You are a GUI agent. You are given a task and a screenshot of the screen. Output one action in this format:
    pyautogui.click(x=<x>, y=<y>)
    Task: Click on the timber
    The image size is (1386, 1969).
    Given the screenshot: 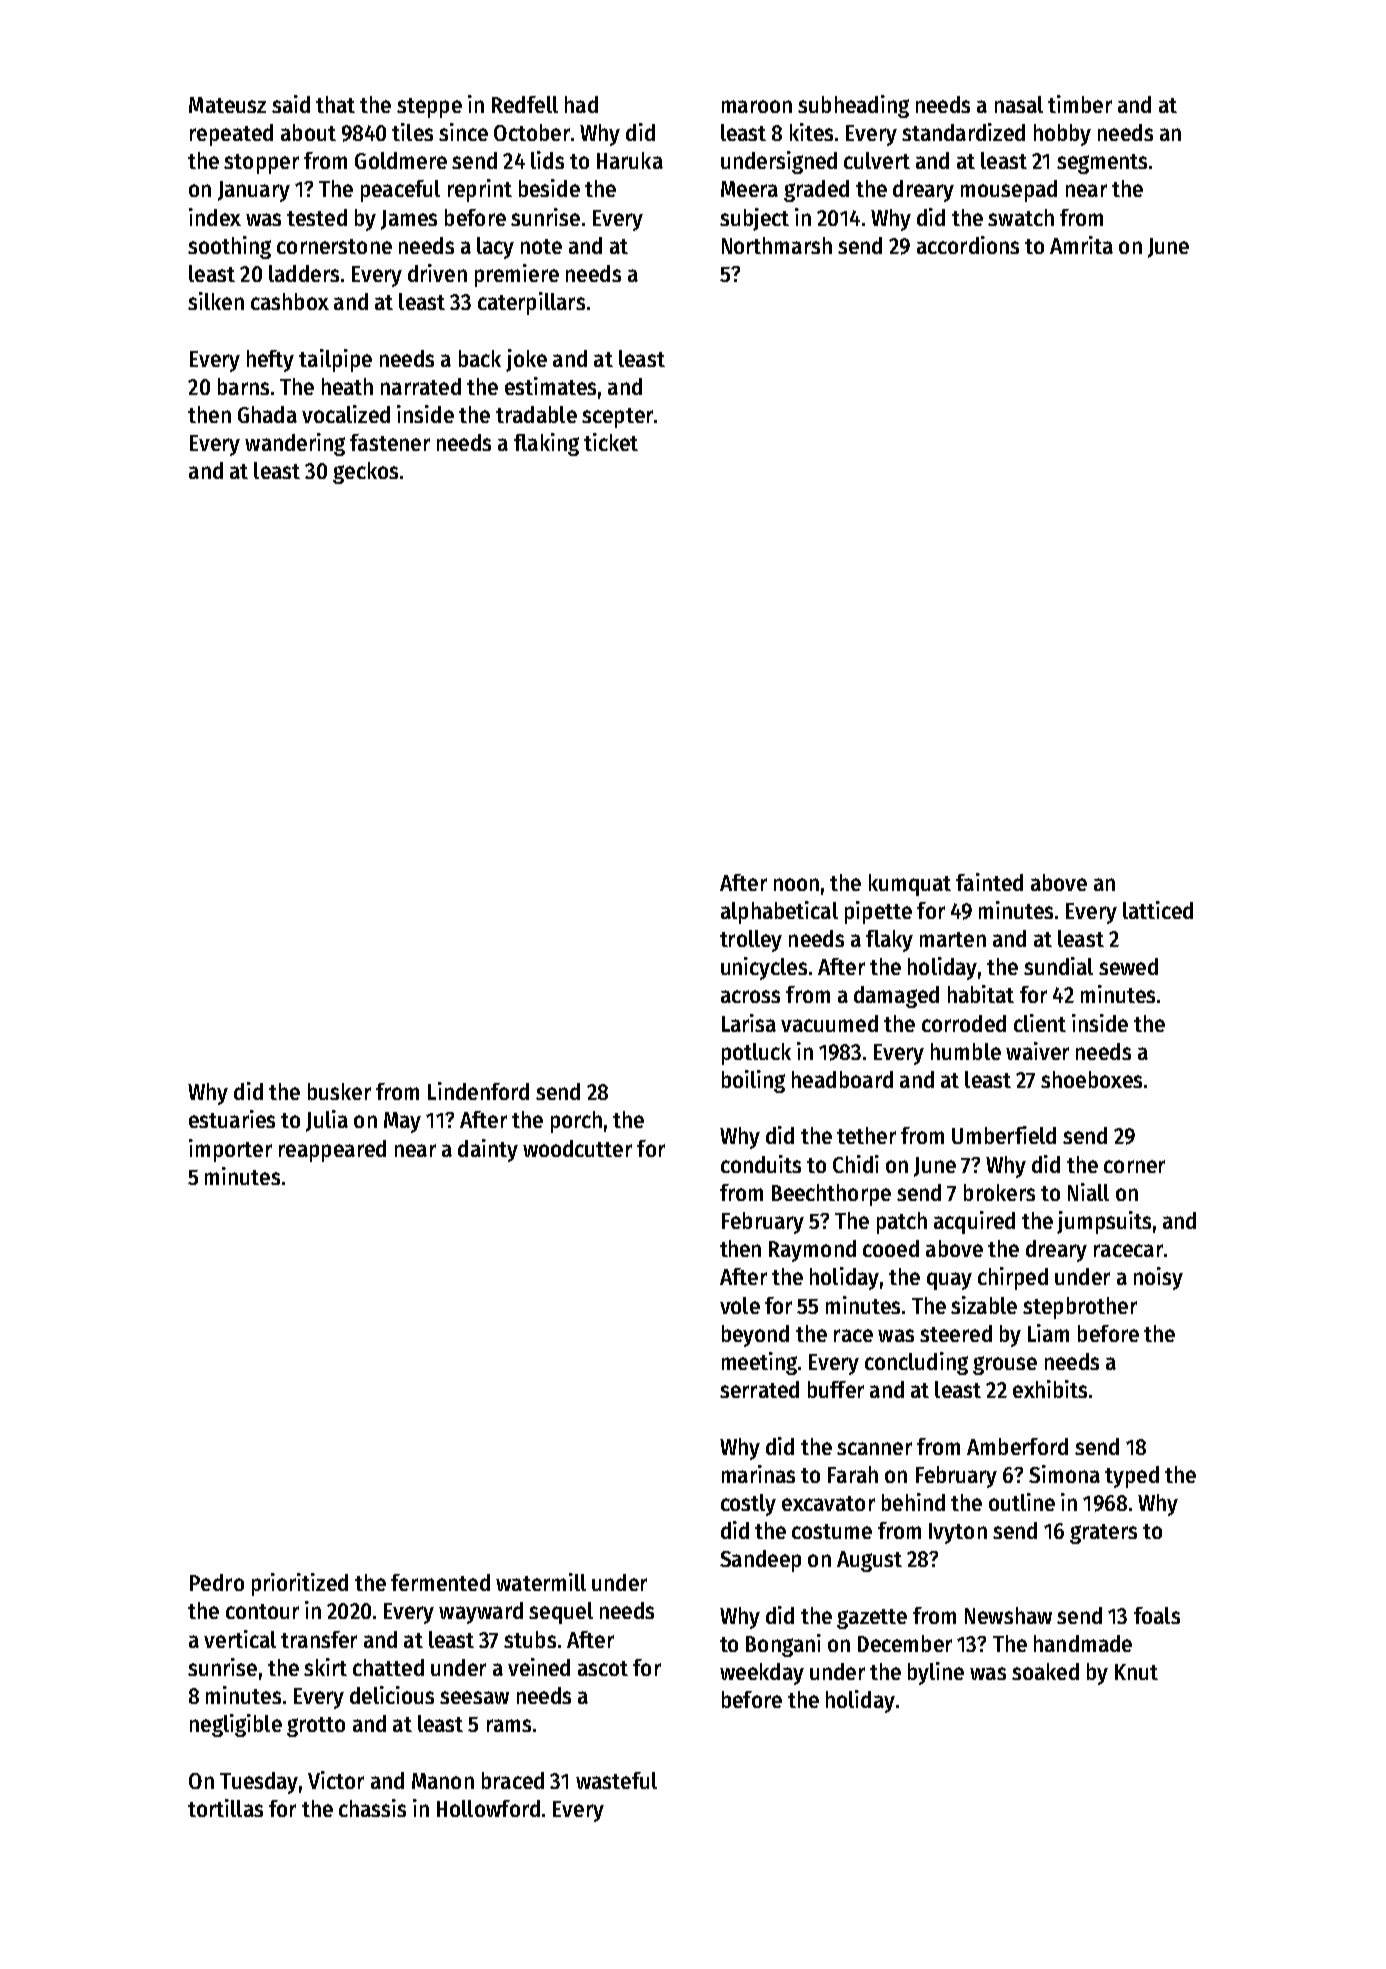 What is the action you would take?
    pyautogui.click(x=1080, y=104)
